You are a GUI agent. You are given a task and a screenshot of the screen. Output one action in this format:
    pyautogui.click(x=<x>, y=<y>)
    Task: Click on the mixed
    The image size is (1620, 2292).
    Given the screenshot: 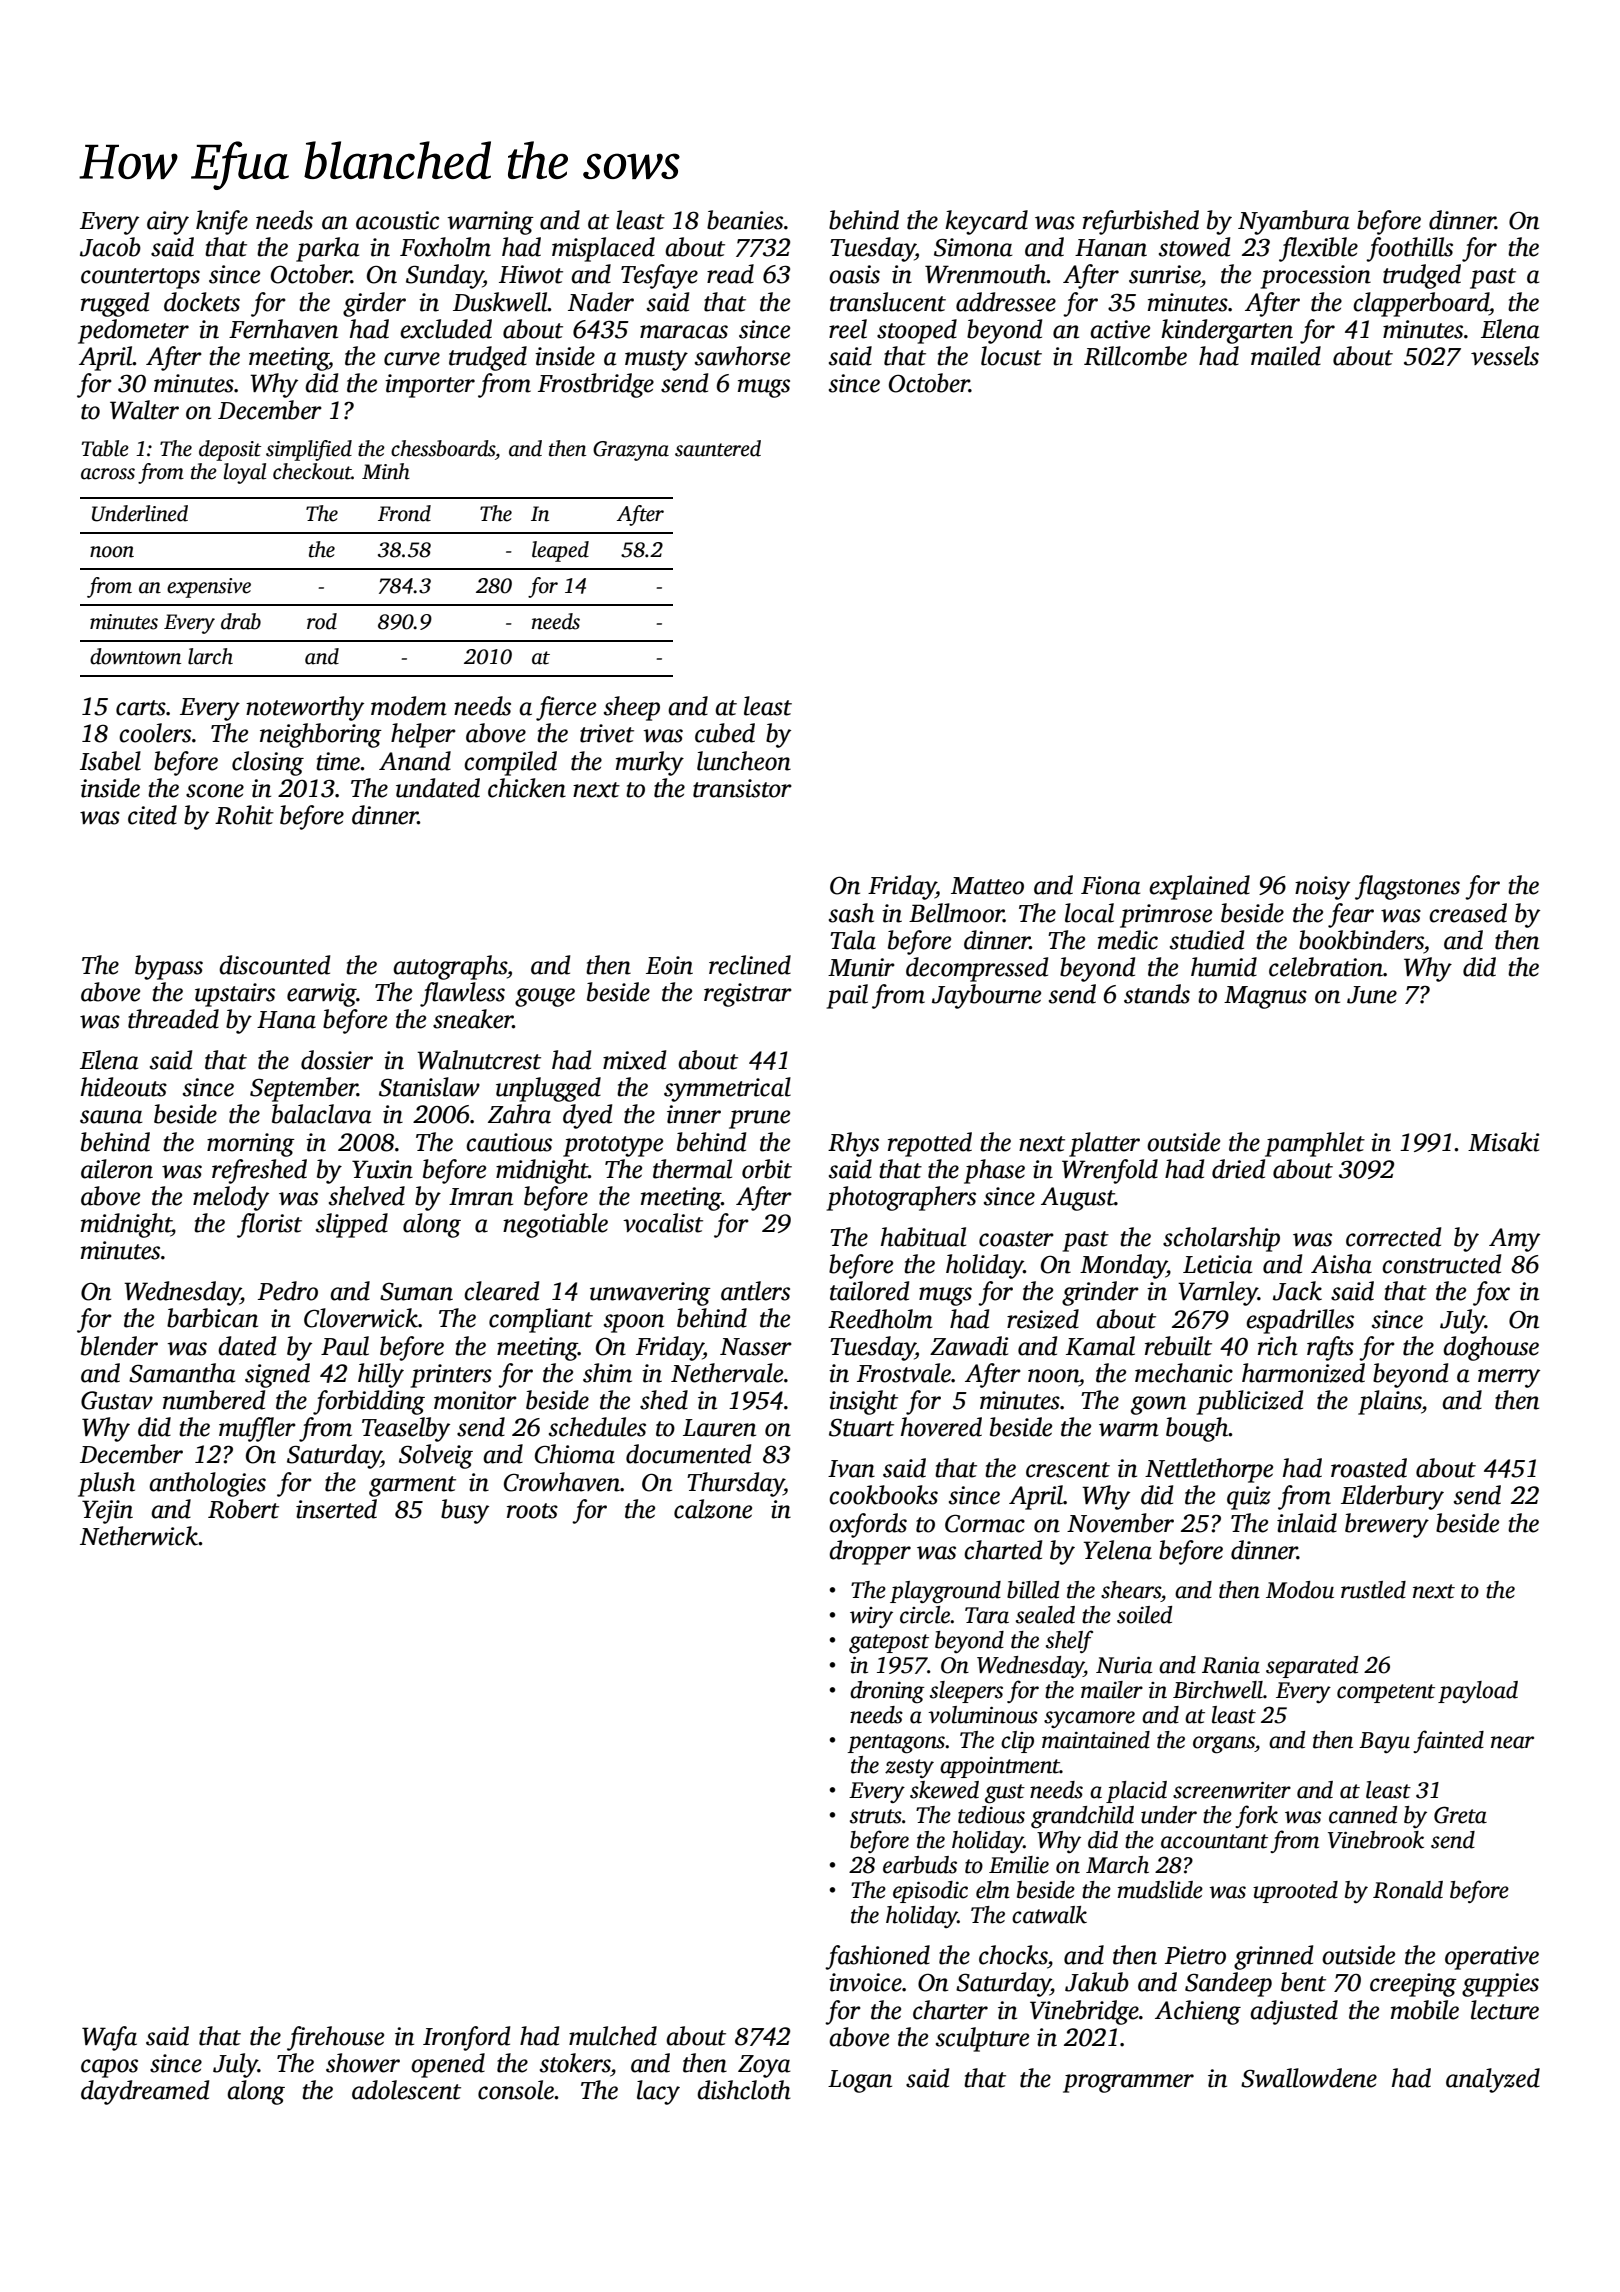 What is the action you would take?
    pyautogui.click(x=634, y=1060)
